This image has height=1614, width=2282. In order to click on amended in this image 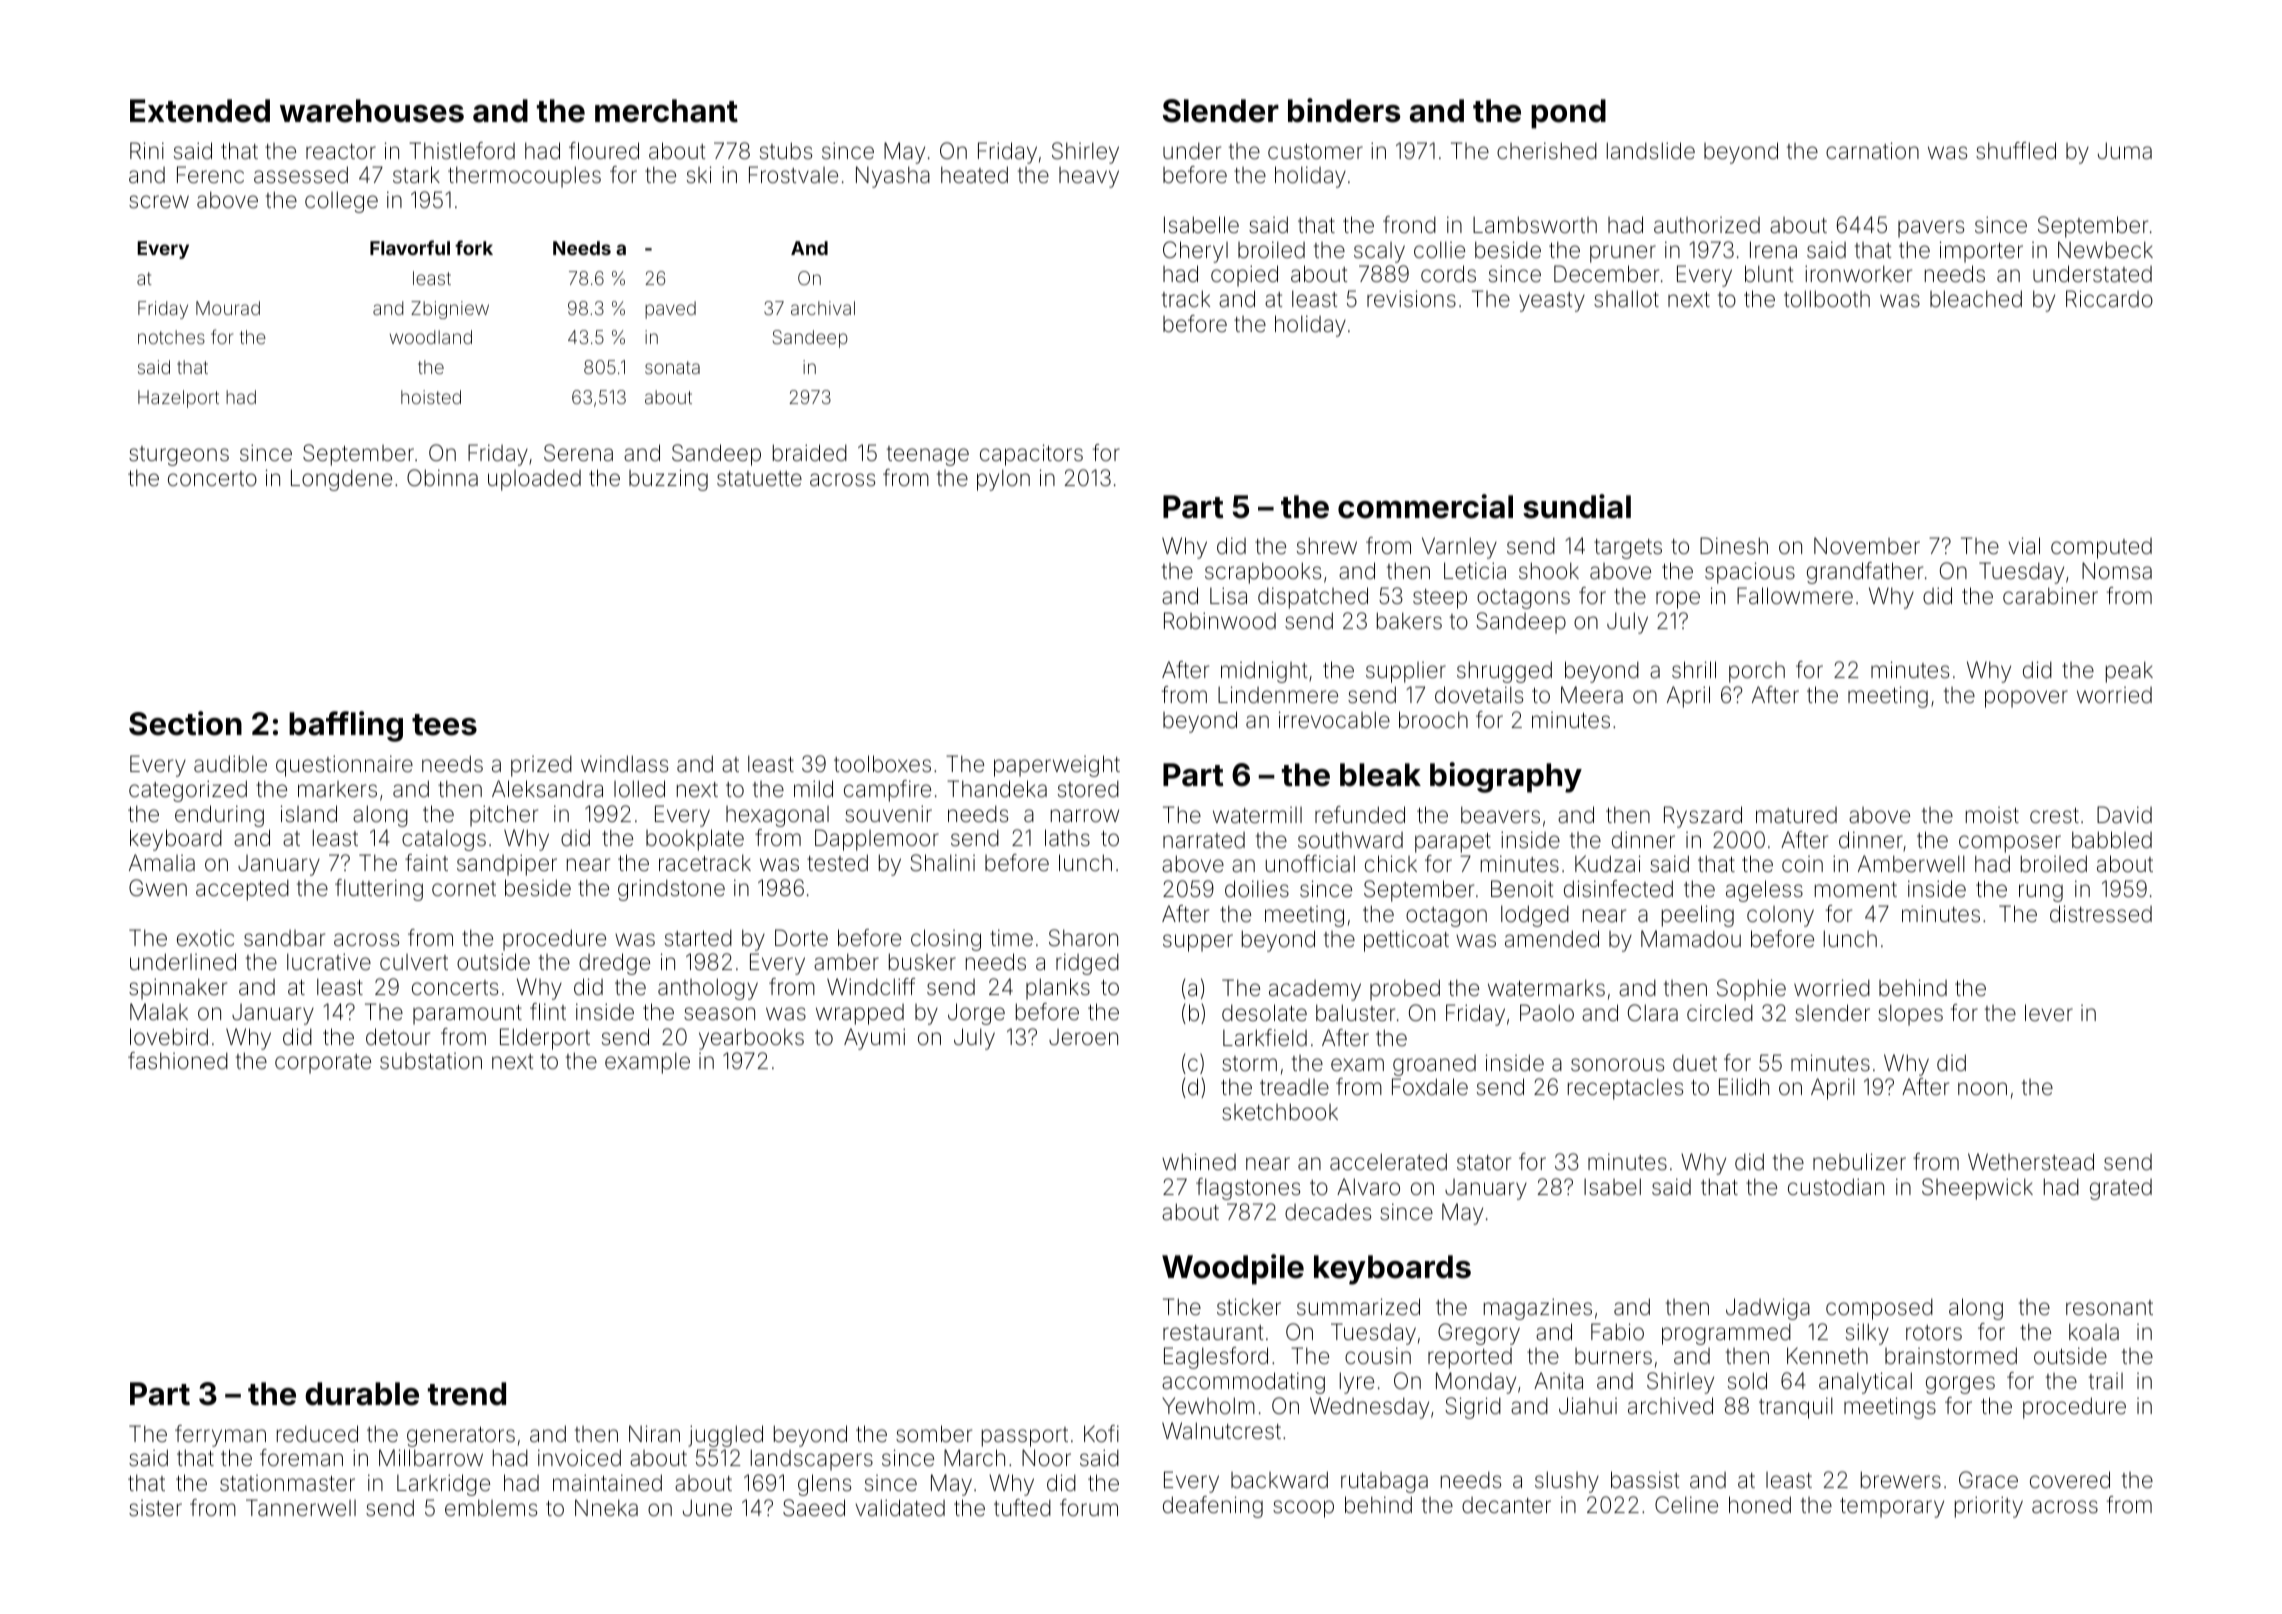, I will do `click(1552, 939)`.
